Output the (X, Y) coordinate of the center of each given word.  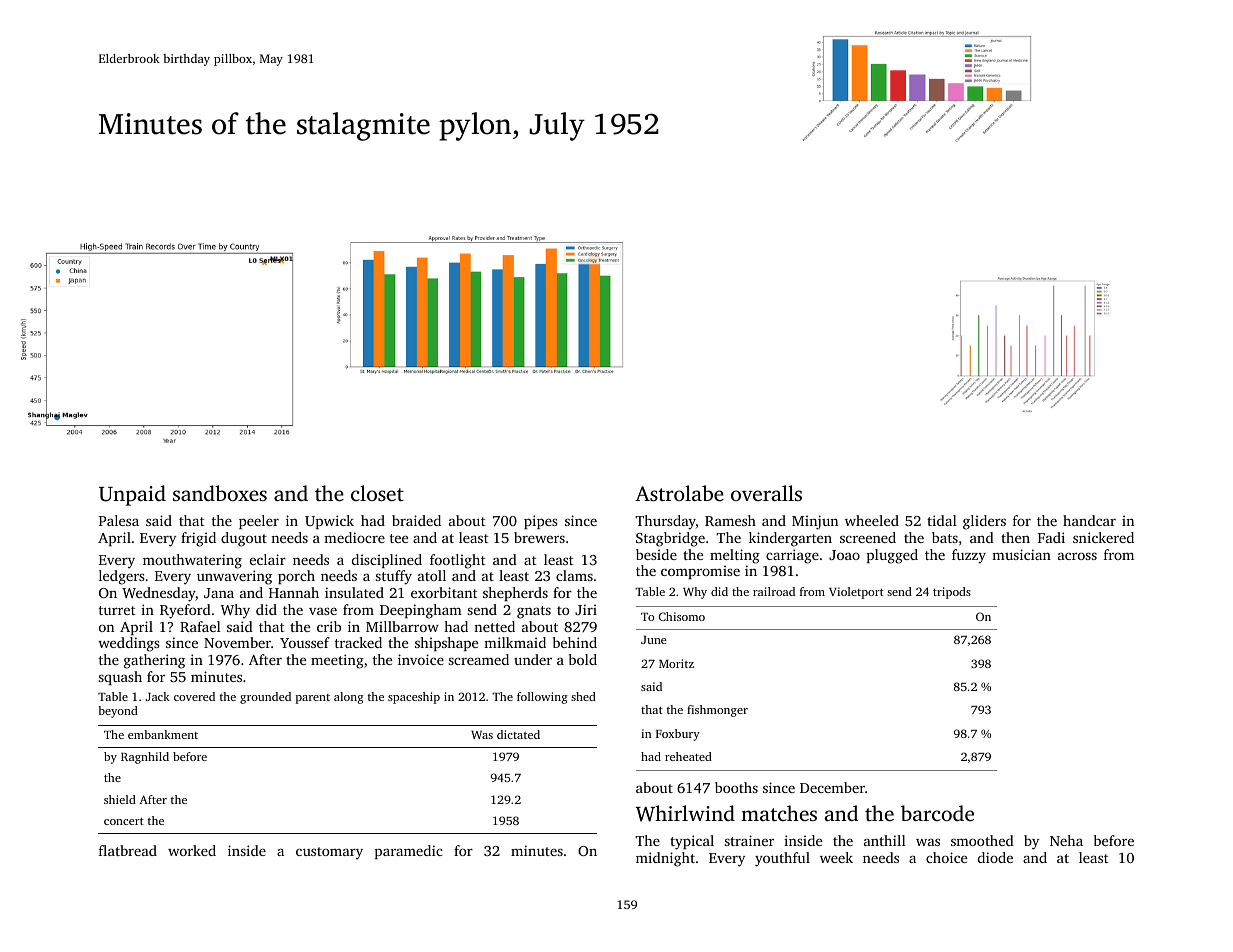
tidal (942, 520)
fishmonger (717, 711)
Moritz (676, 663)
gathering (154, 661)
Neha (1066, 840)
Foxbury (678, 735)
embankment (163, 734)
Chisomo (682, 616)
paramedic (408, 852)
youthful (782, 859)
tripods (952, 593)
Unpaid (132, 495)
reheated (688, 756)
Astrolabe (679, 493)
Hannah (294, 592)
